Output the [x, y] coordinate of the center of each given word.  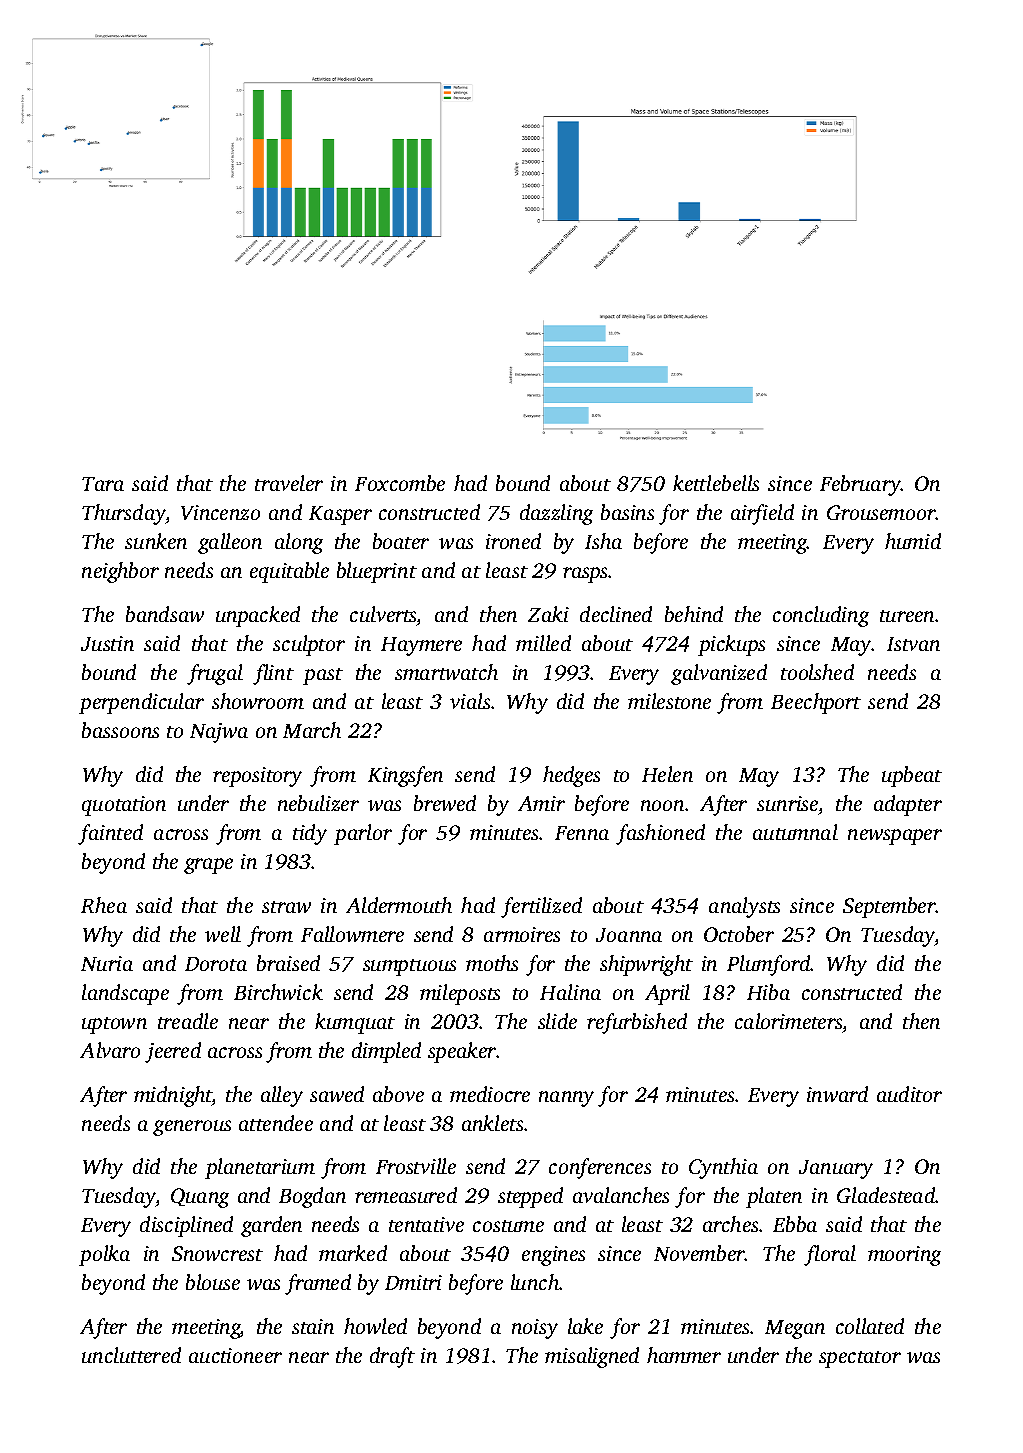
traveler [289, 483]
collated [870, 1326]
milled [543, 643]
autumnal [795, 832]
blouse [213, 1282]
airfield [762, 514]
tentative [426, 1224]
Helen [667, 774]
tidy [310, 834]
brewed [445, 803]
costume [508, 1226]
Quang [200, 1198]
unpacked [258, 616]
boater [401, 541]
